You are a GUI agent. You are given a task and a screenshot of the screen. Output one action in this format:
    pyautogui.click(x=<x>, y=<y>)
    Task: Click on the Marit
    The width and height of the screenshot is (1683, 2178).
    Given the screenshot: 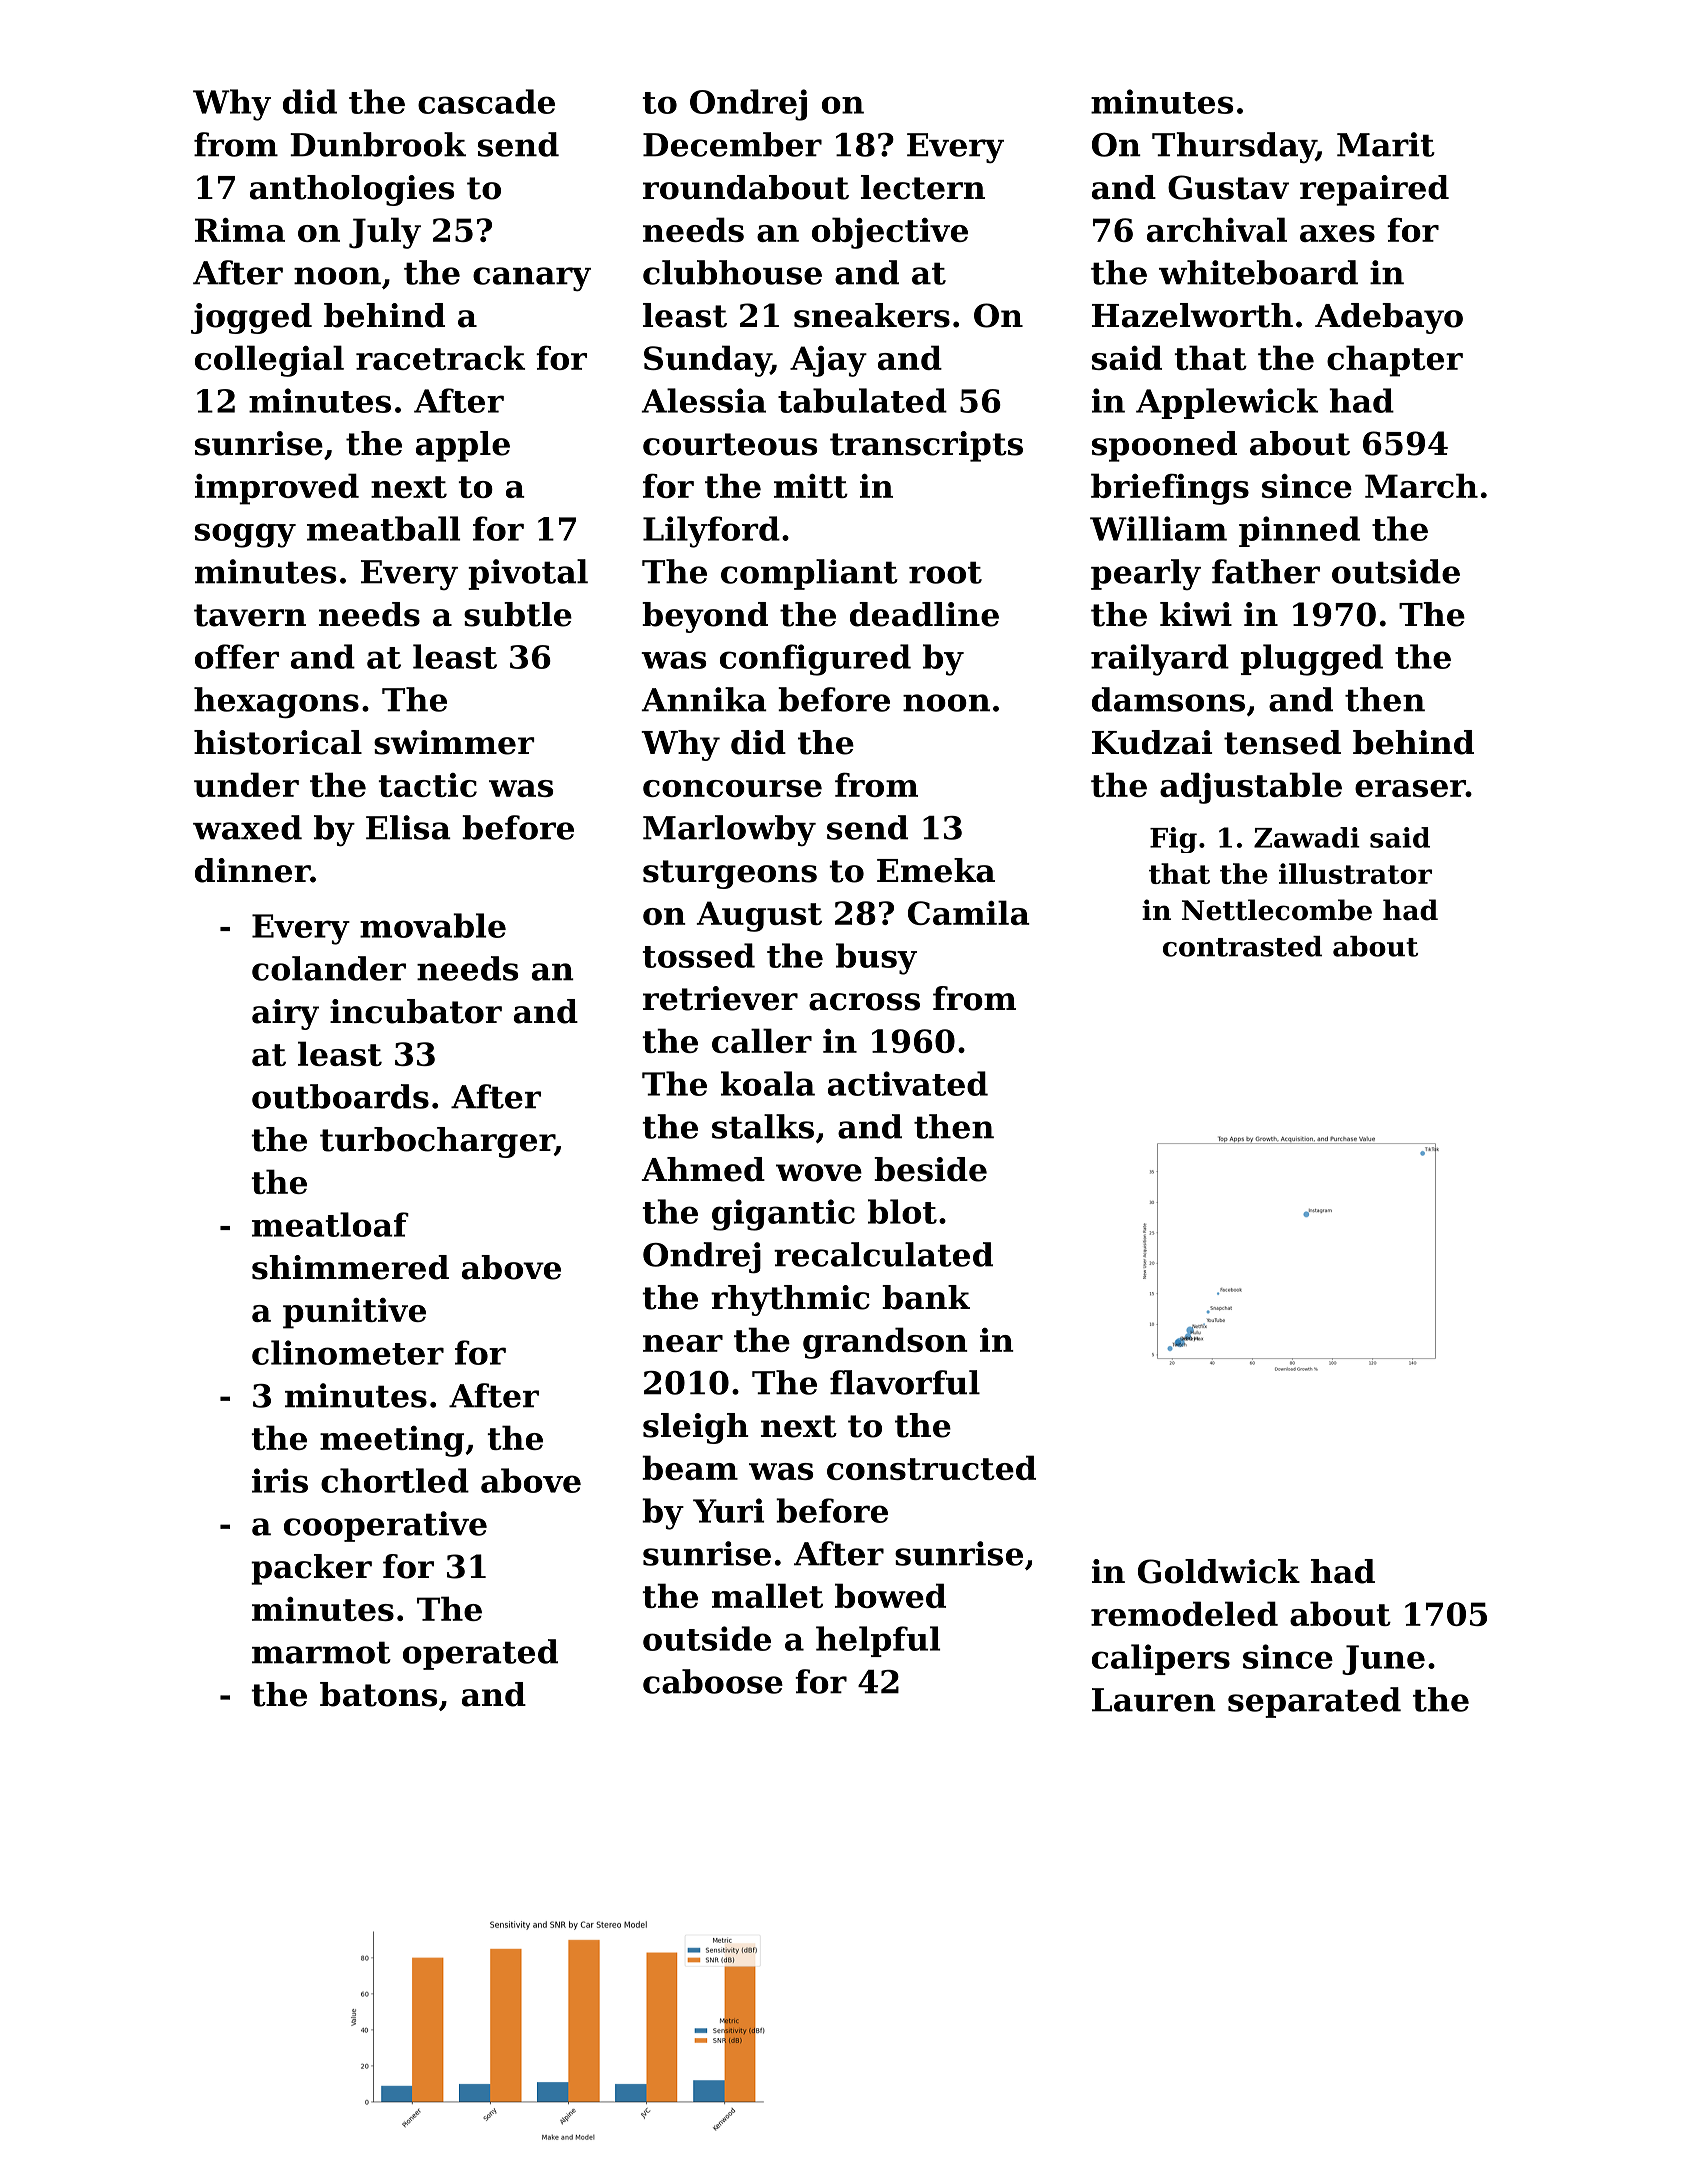 What is the action you would take?
    pyautogui.click(x=1386, y=144)
